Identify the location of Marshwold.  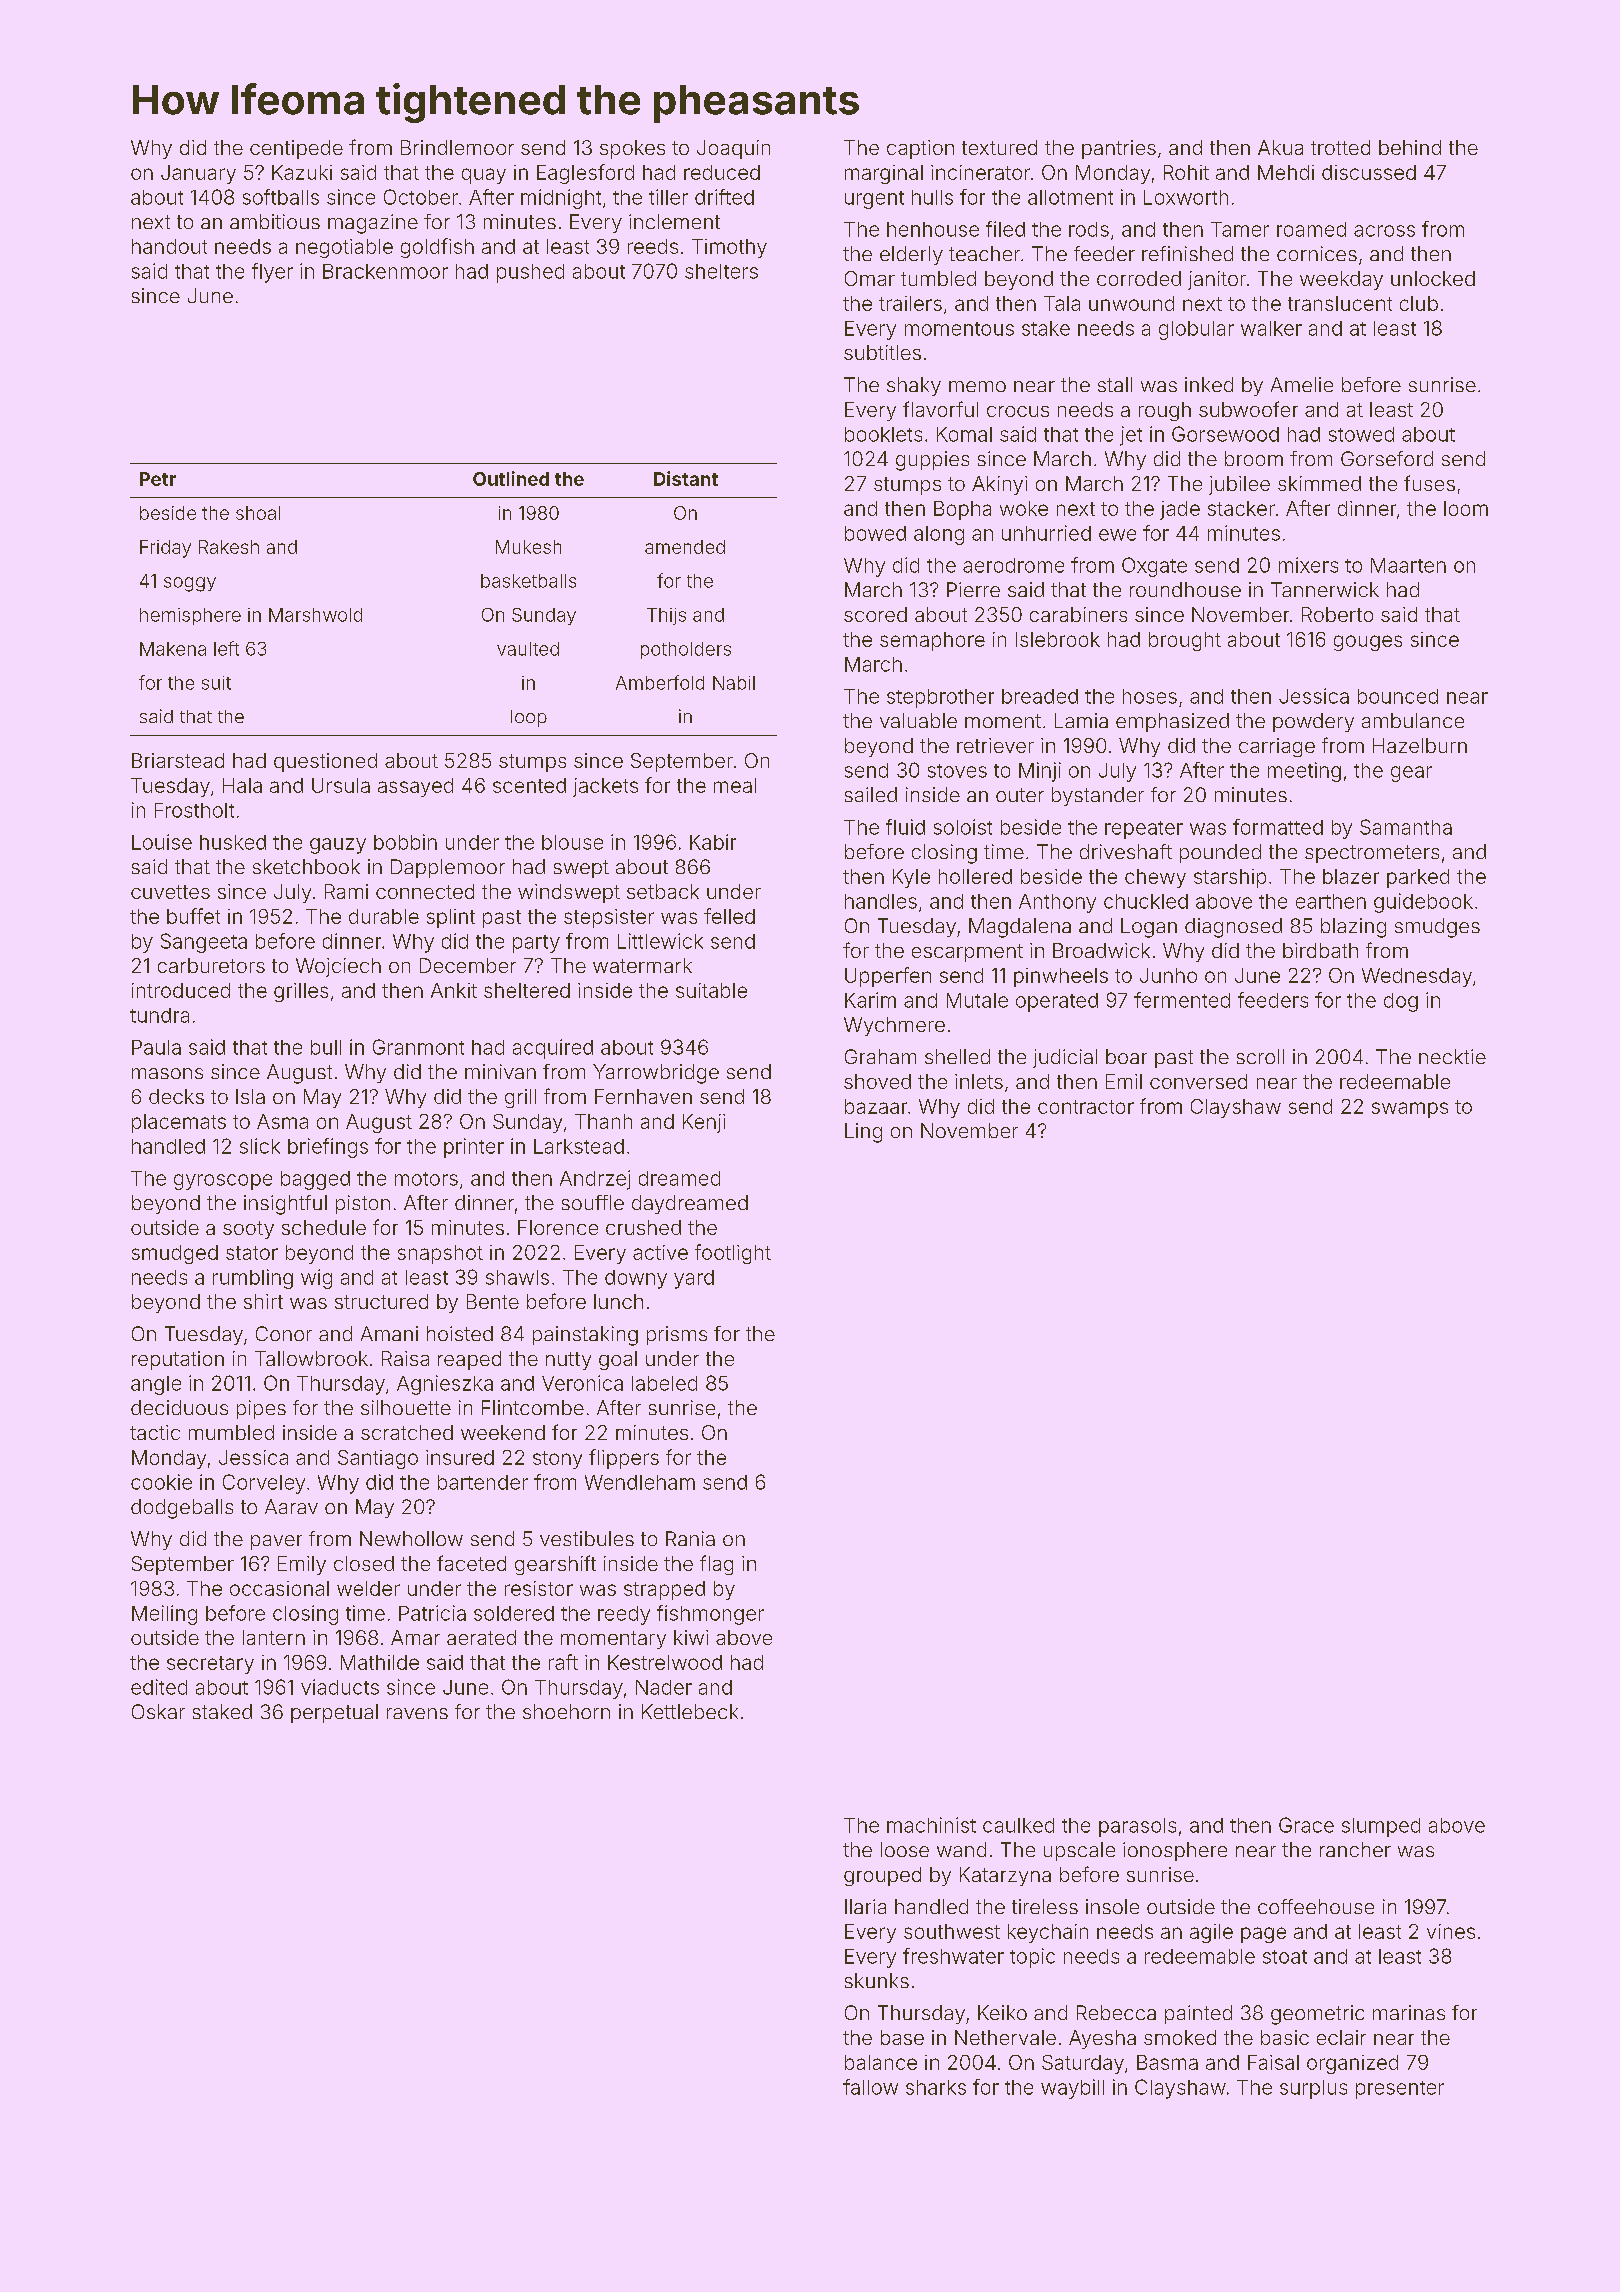
(315, 615).
